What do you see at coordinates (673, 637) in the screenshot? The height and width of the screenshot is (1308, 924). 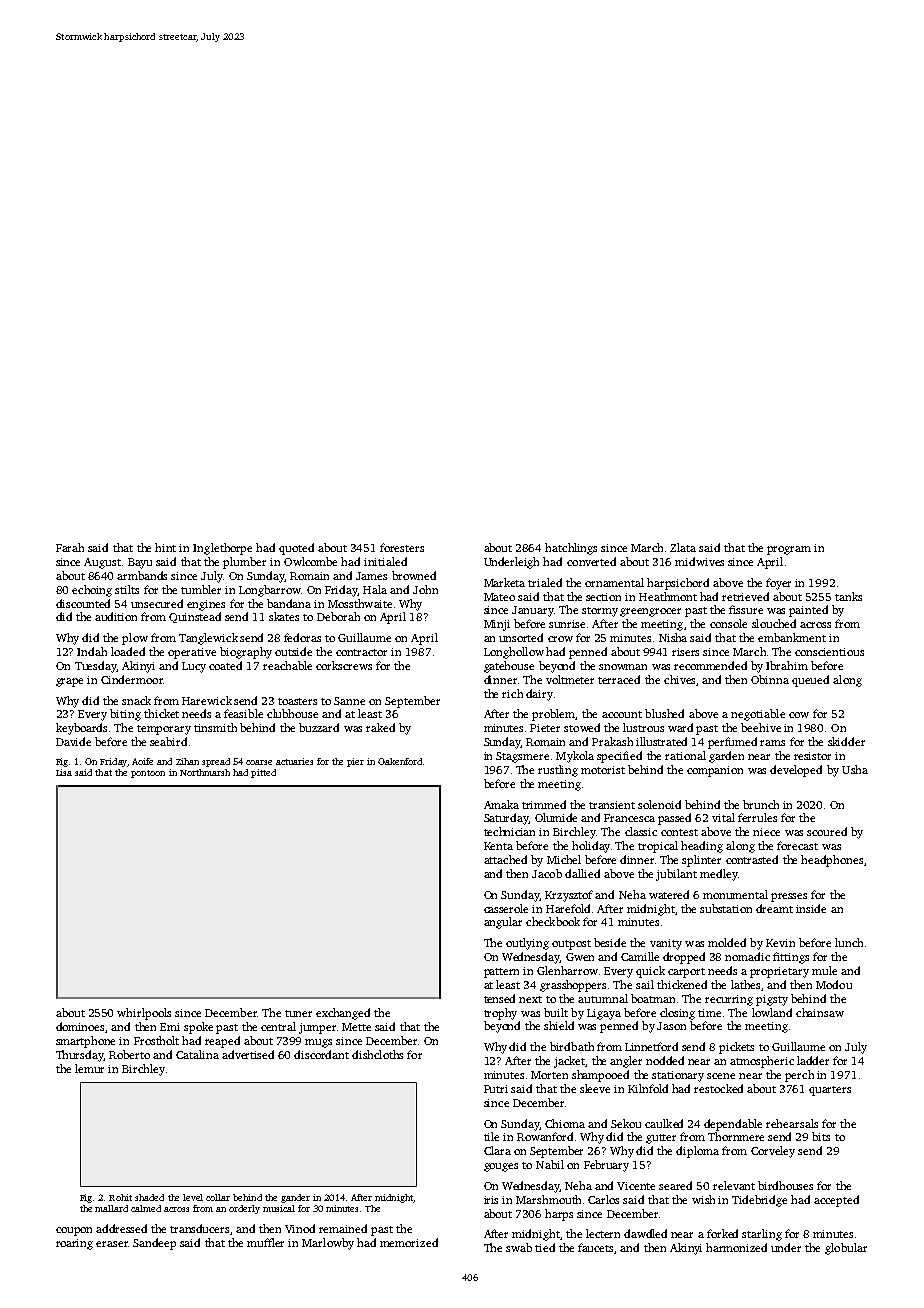 I see `Nisha` at bounding box center [673, 637].
